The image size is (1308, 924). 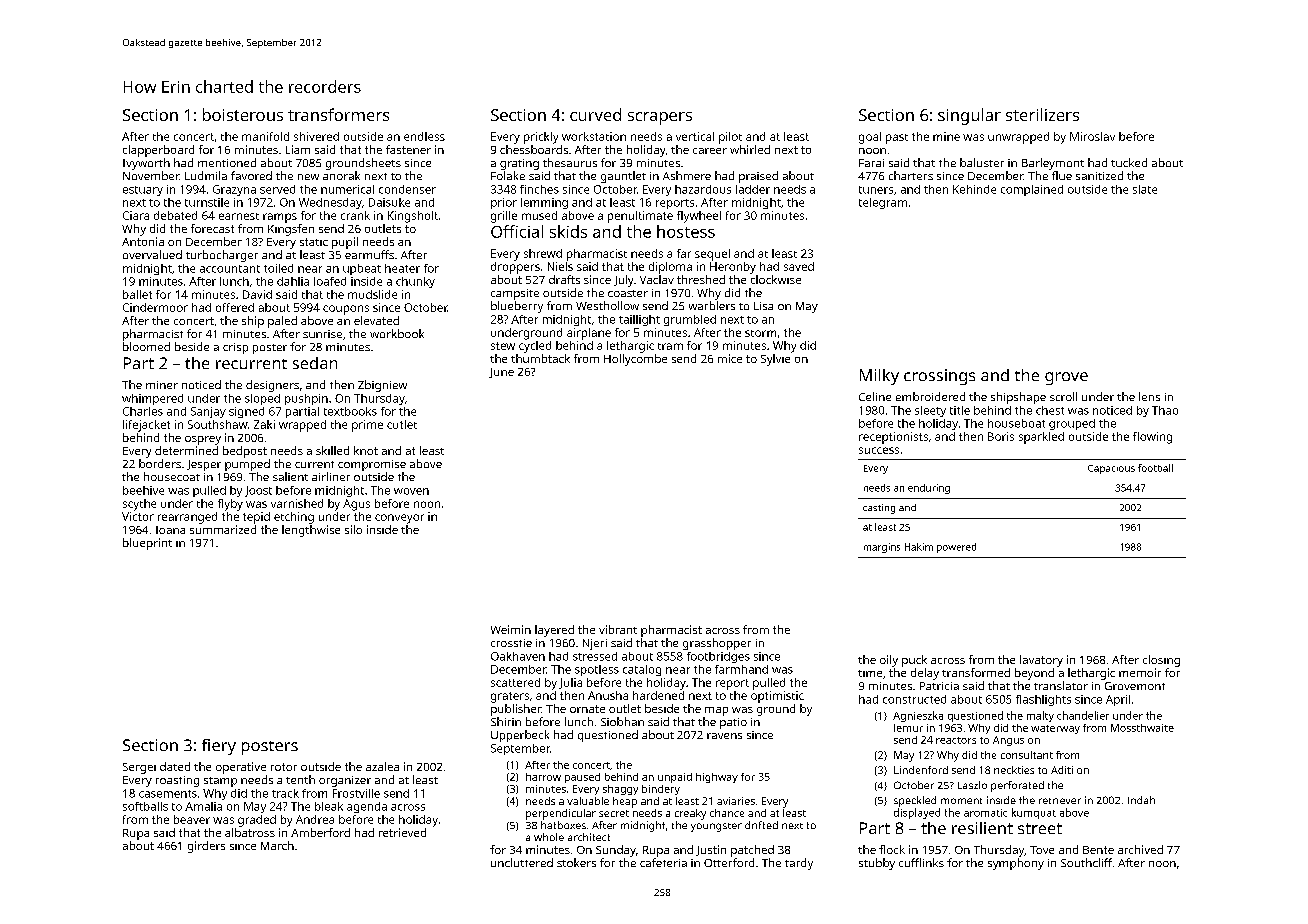 What do you see at coordinates (724, 736) in the screenshot?
I see `ravens` at bounding box center [724, 736].
